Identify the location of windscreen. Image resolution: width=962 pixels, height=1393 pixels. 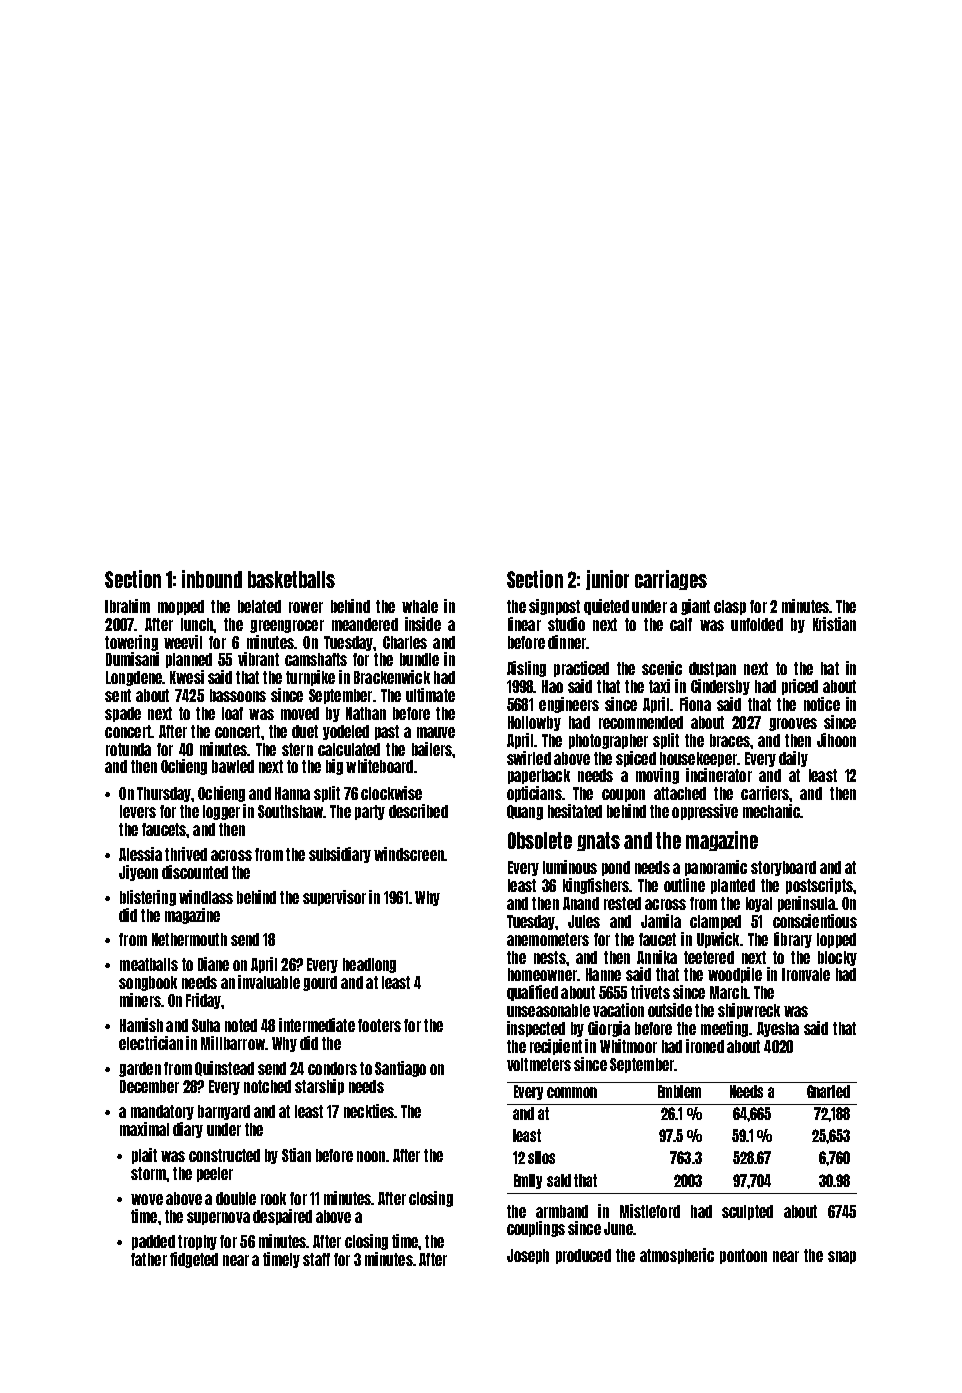
(409, 854).
